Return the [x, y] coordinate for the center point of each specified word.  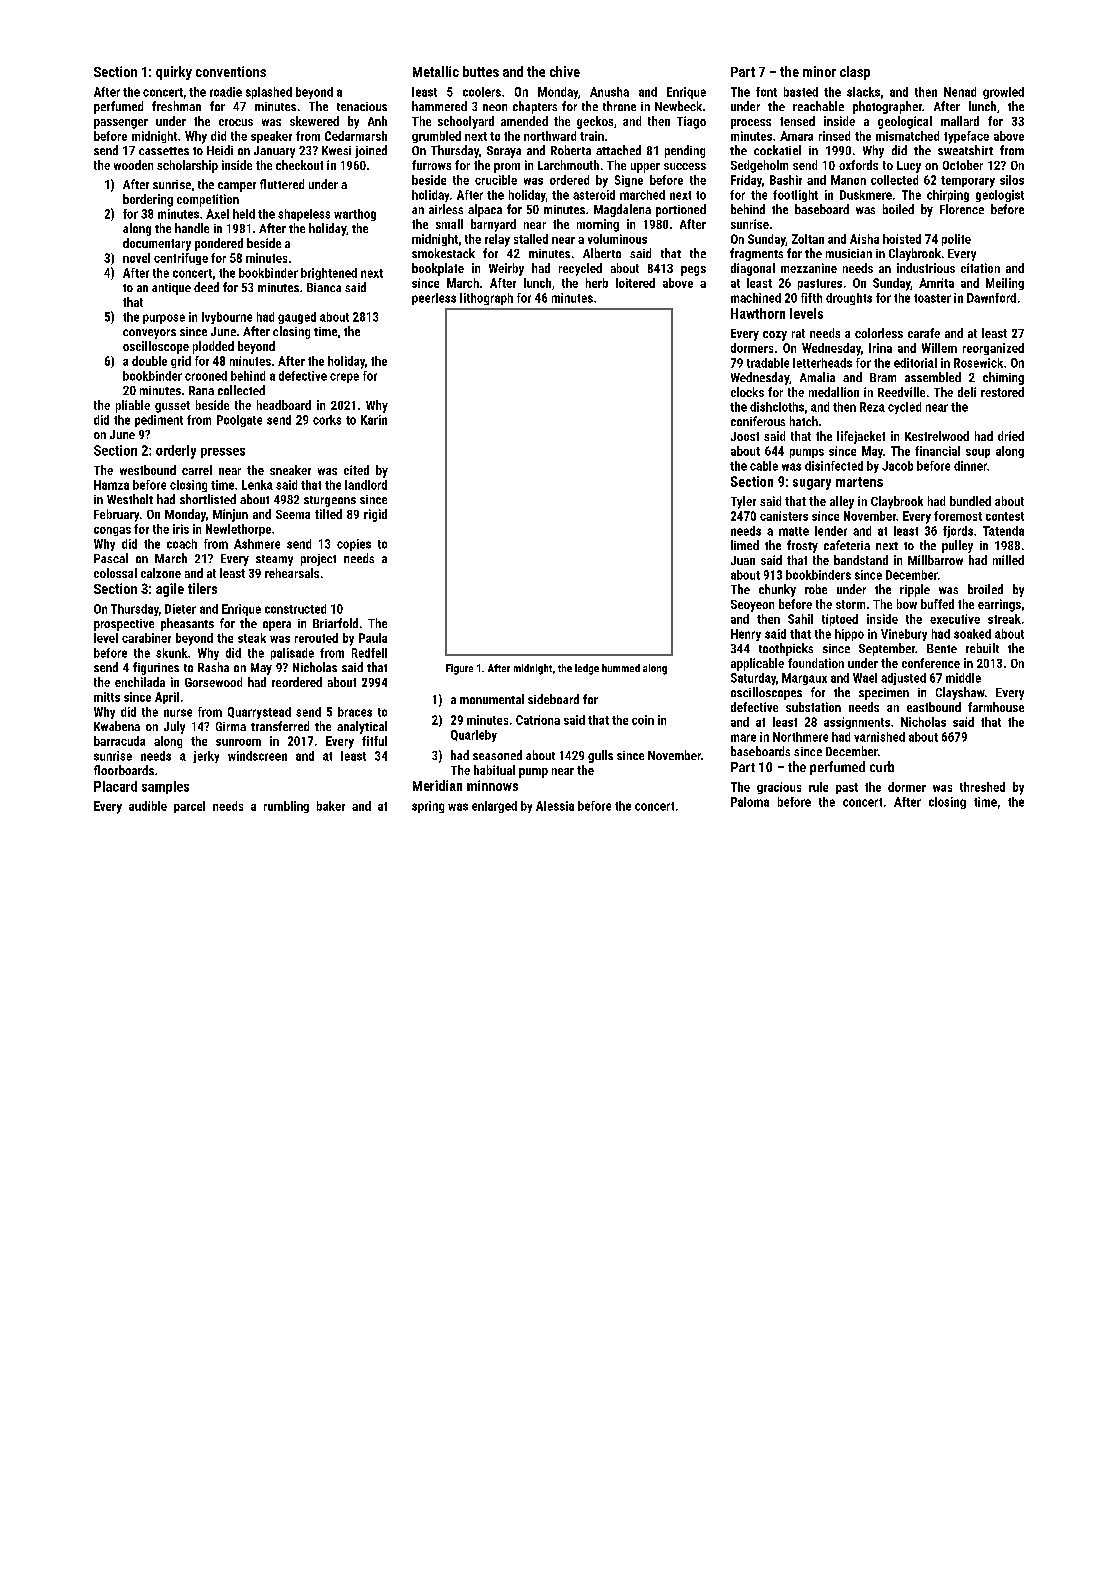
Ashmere [257, 544]
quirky [174, 73]
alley [842, 502]
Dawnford [991, 298]
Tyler [743, 502]
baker [331, 806]
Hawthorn [758, 313]
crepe [344, 378]
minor [819, 71]
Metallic [436, 71]
